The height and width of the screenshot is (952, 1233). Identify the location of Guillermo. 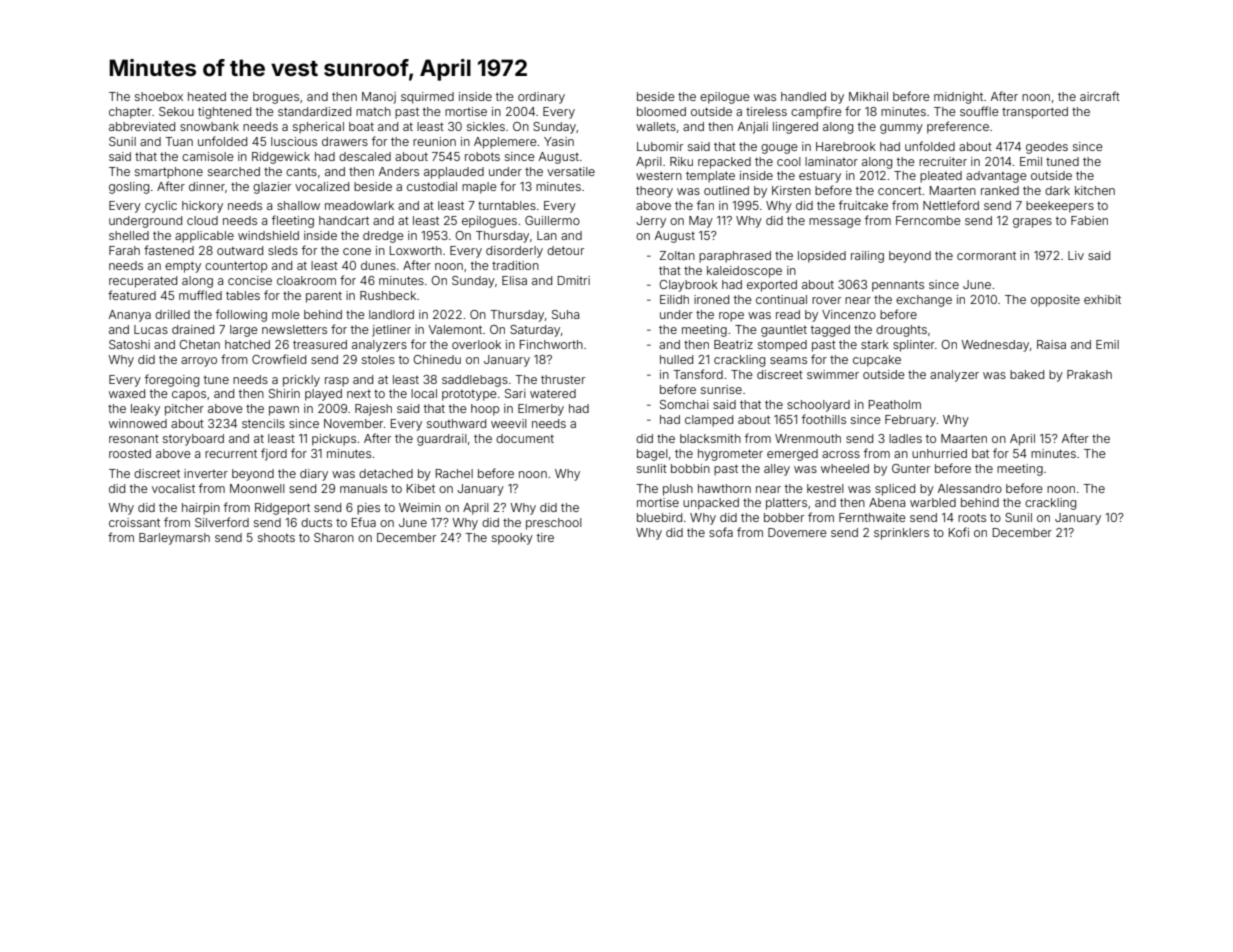
(552, 220).
